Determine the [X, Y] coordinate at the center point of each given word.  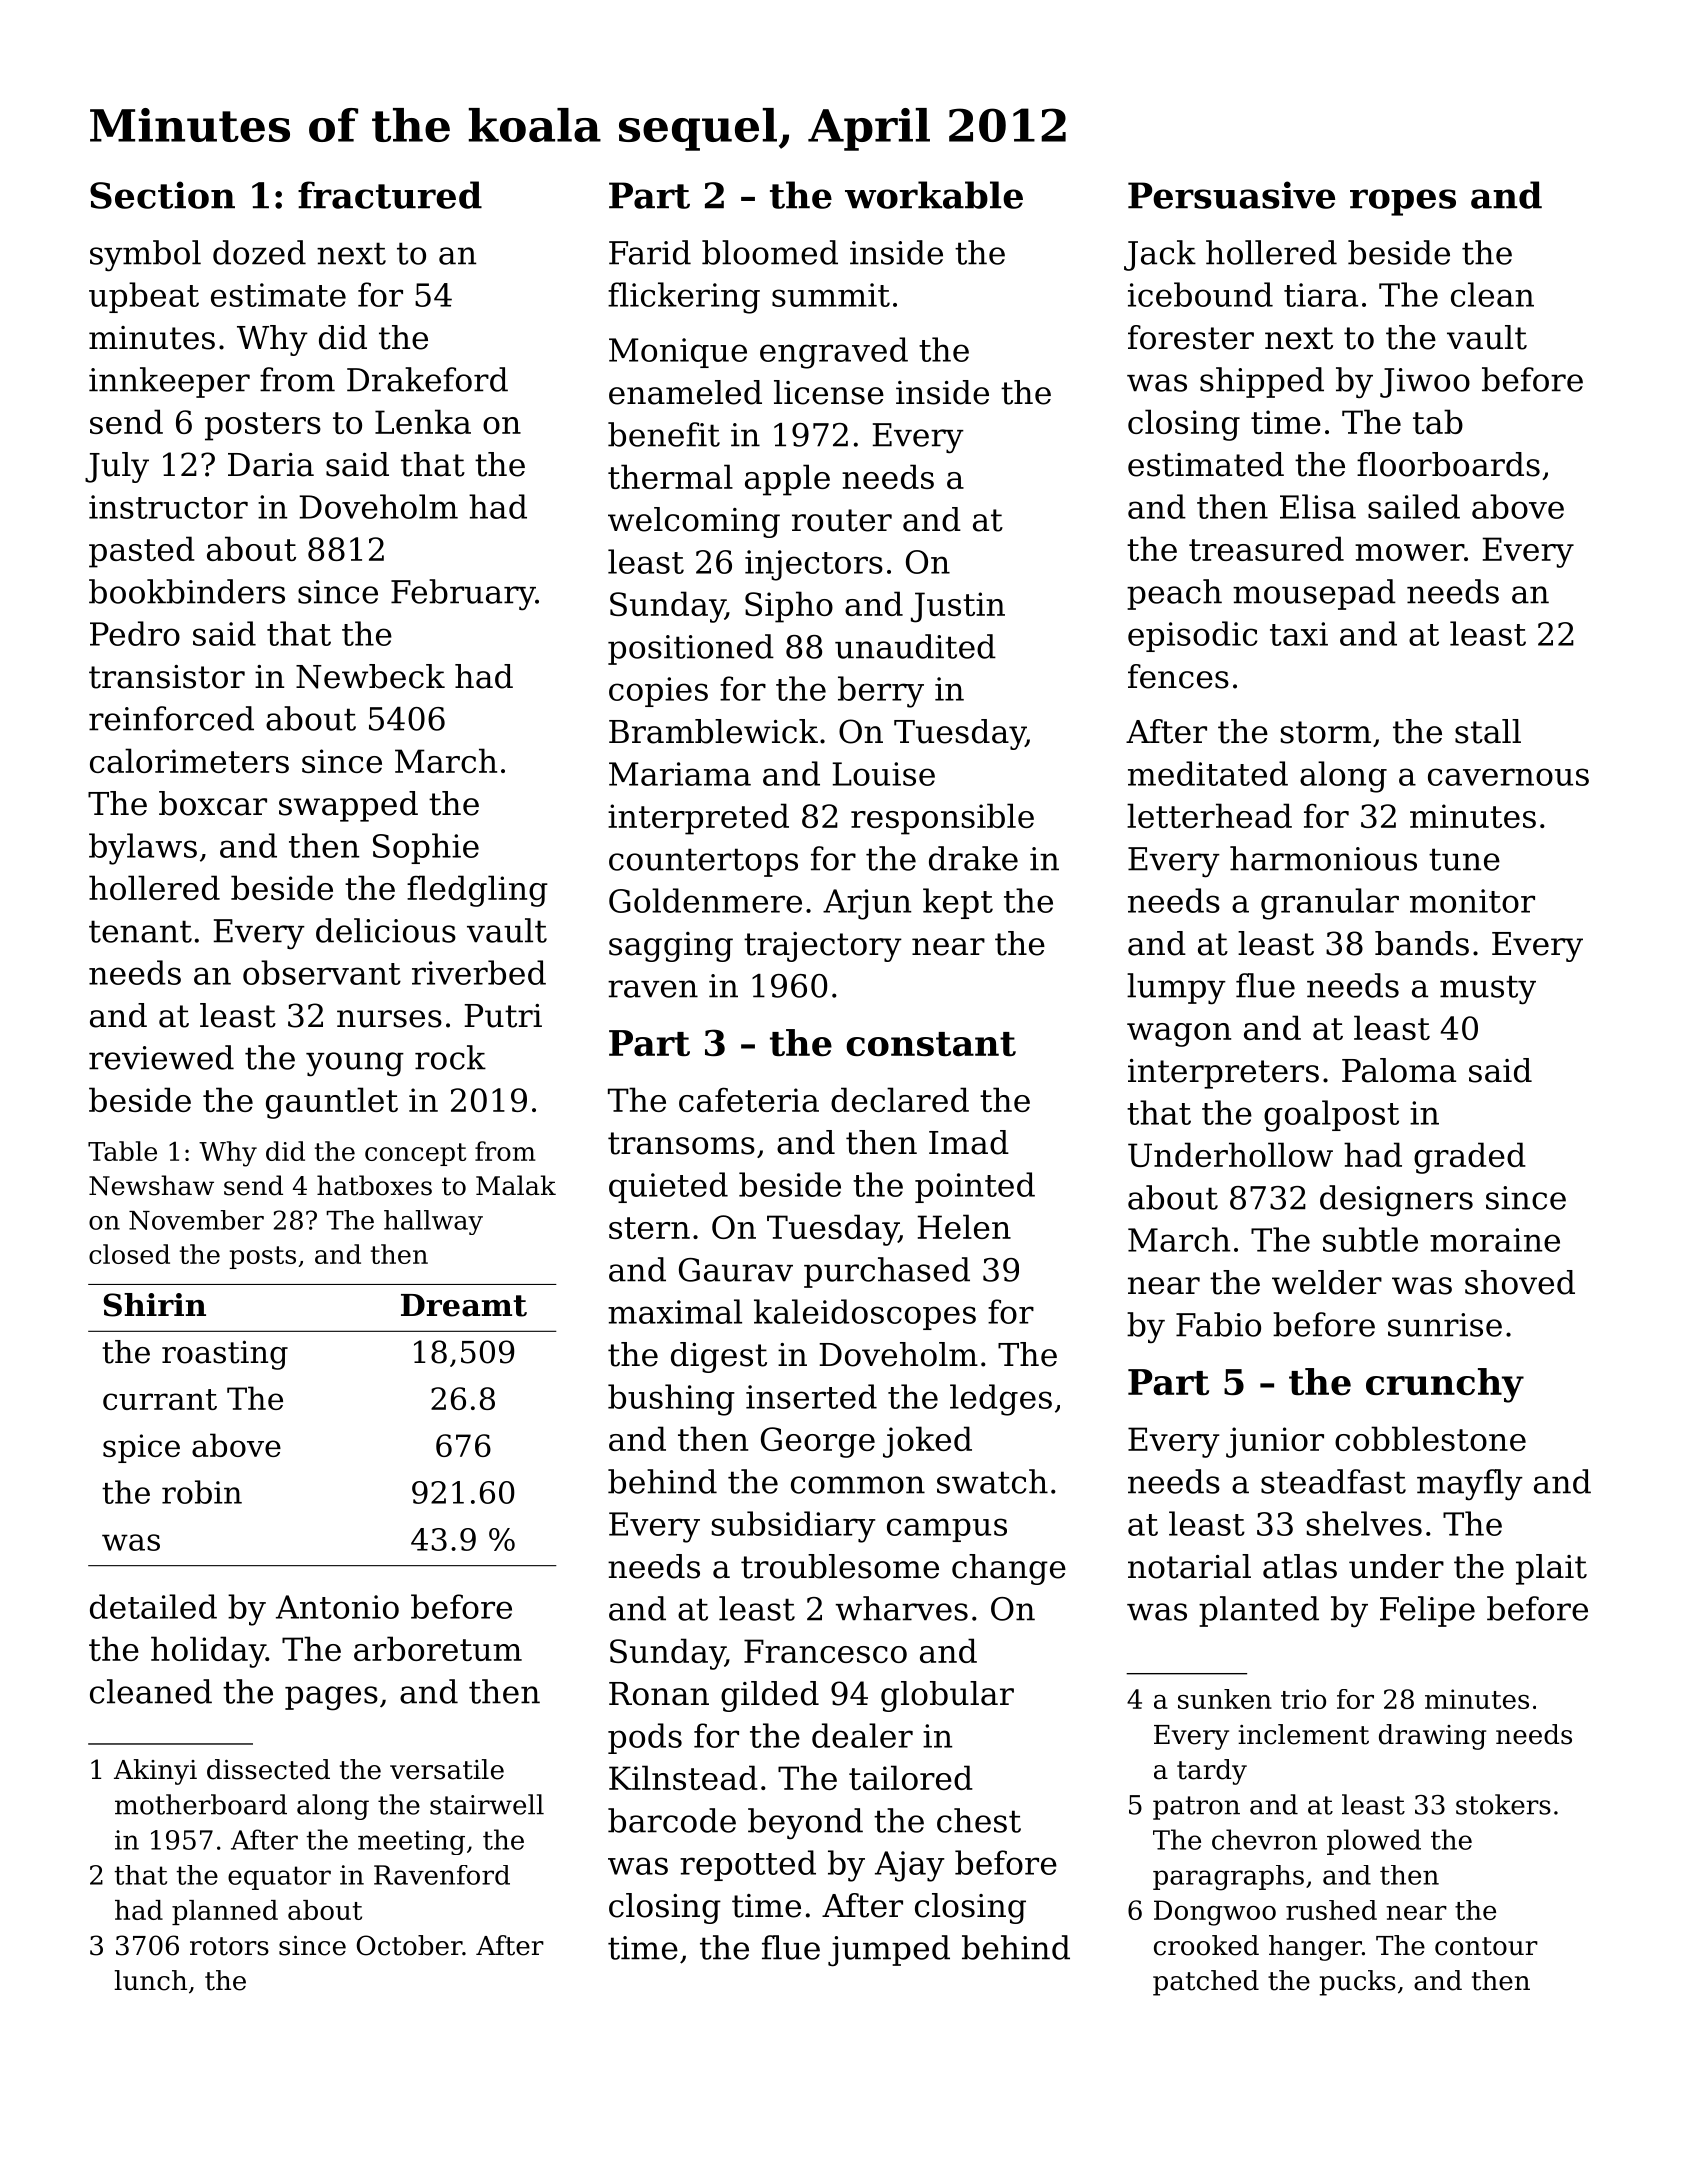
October [409, 1945]
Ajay [910, 1866]
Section [162, 195]
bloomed [770, 252]
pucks [1358, 1983]
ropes [1403, 202]
